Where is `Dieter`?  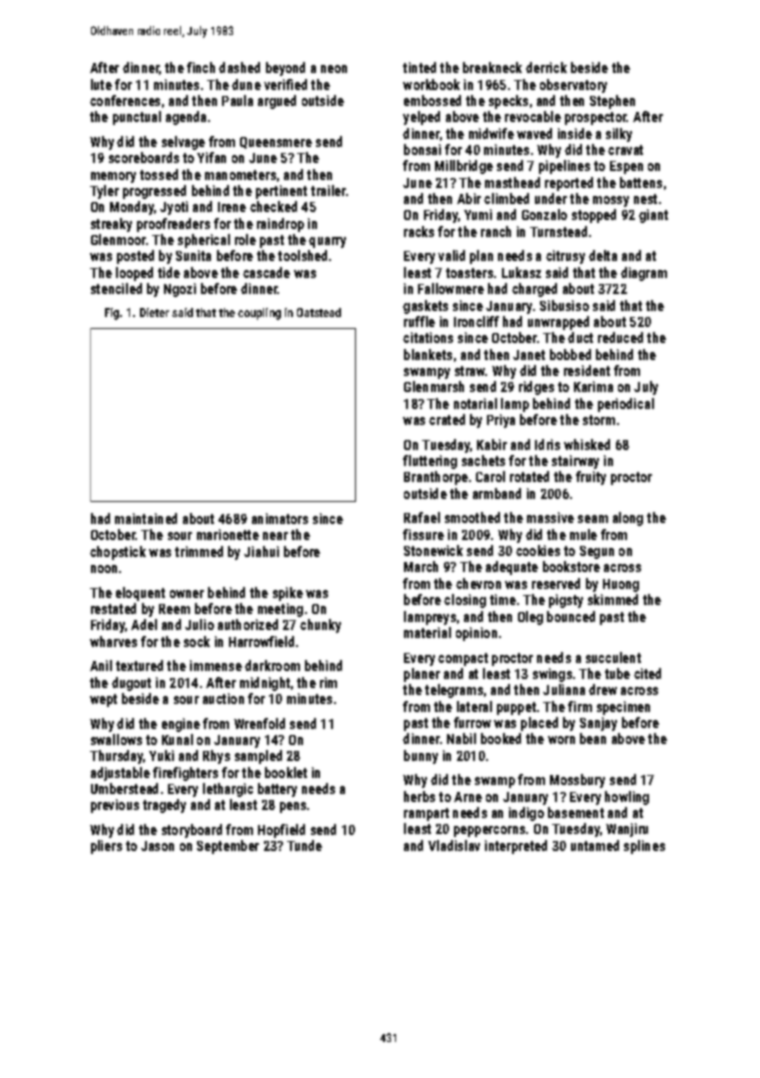
Dieter is located at coordinates (154, 312).
